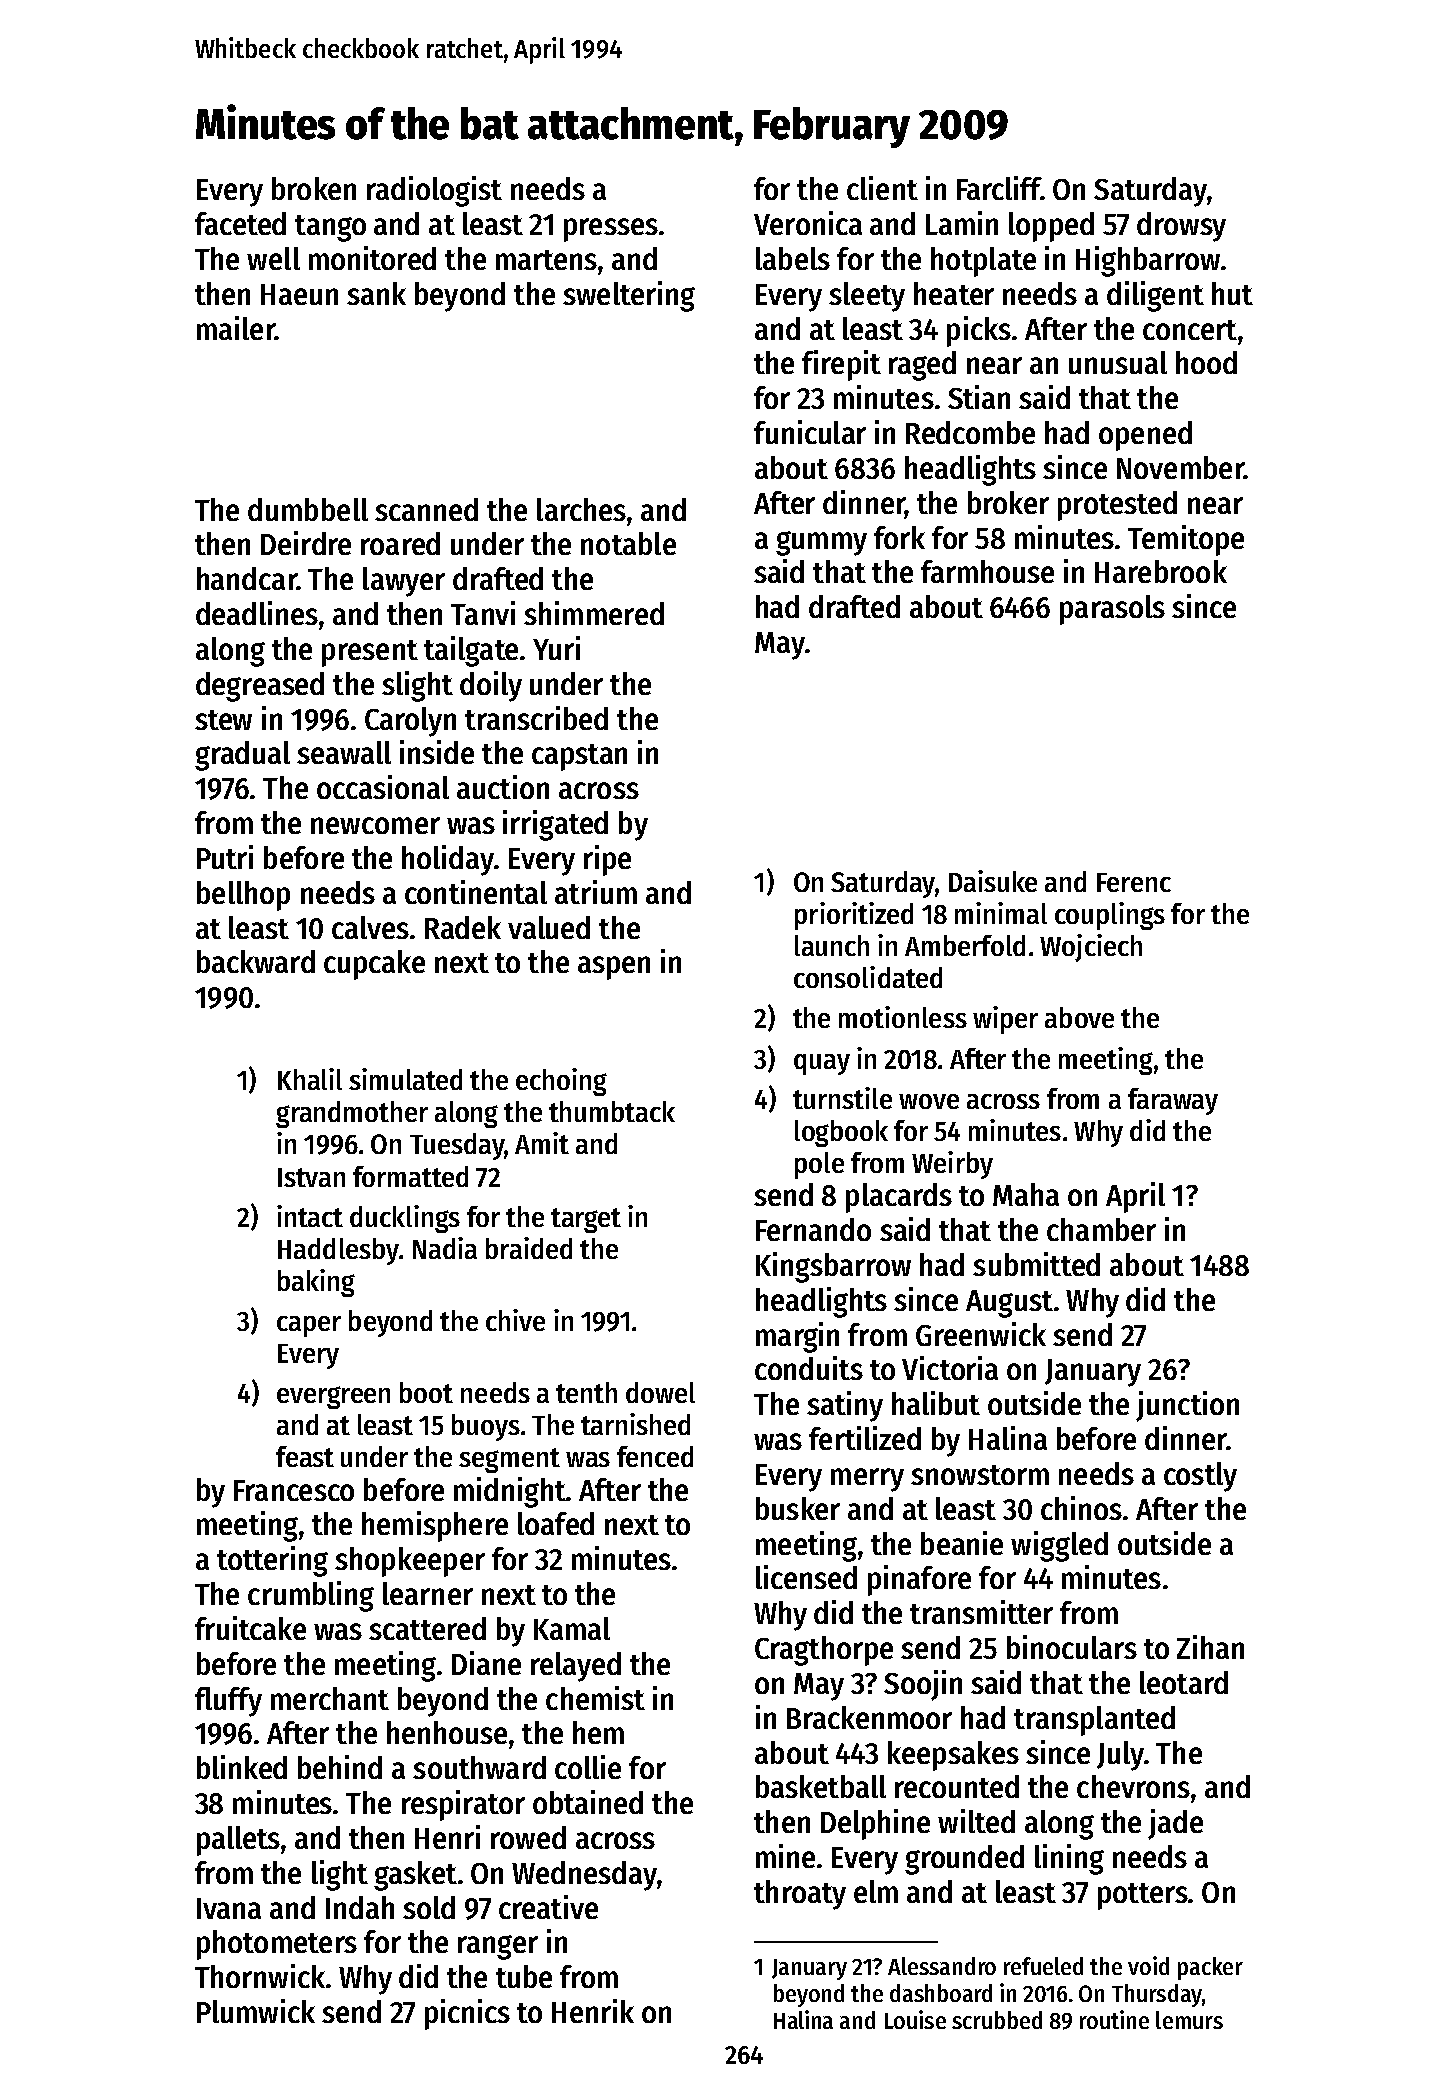 Image resolution: width=1450 pixels, height=2100 pixels. Describe the element at coordinates (810, 432) in the page. I see `funicular` at that location.
